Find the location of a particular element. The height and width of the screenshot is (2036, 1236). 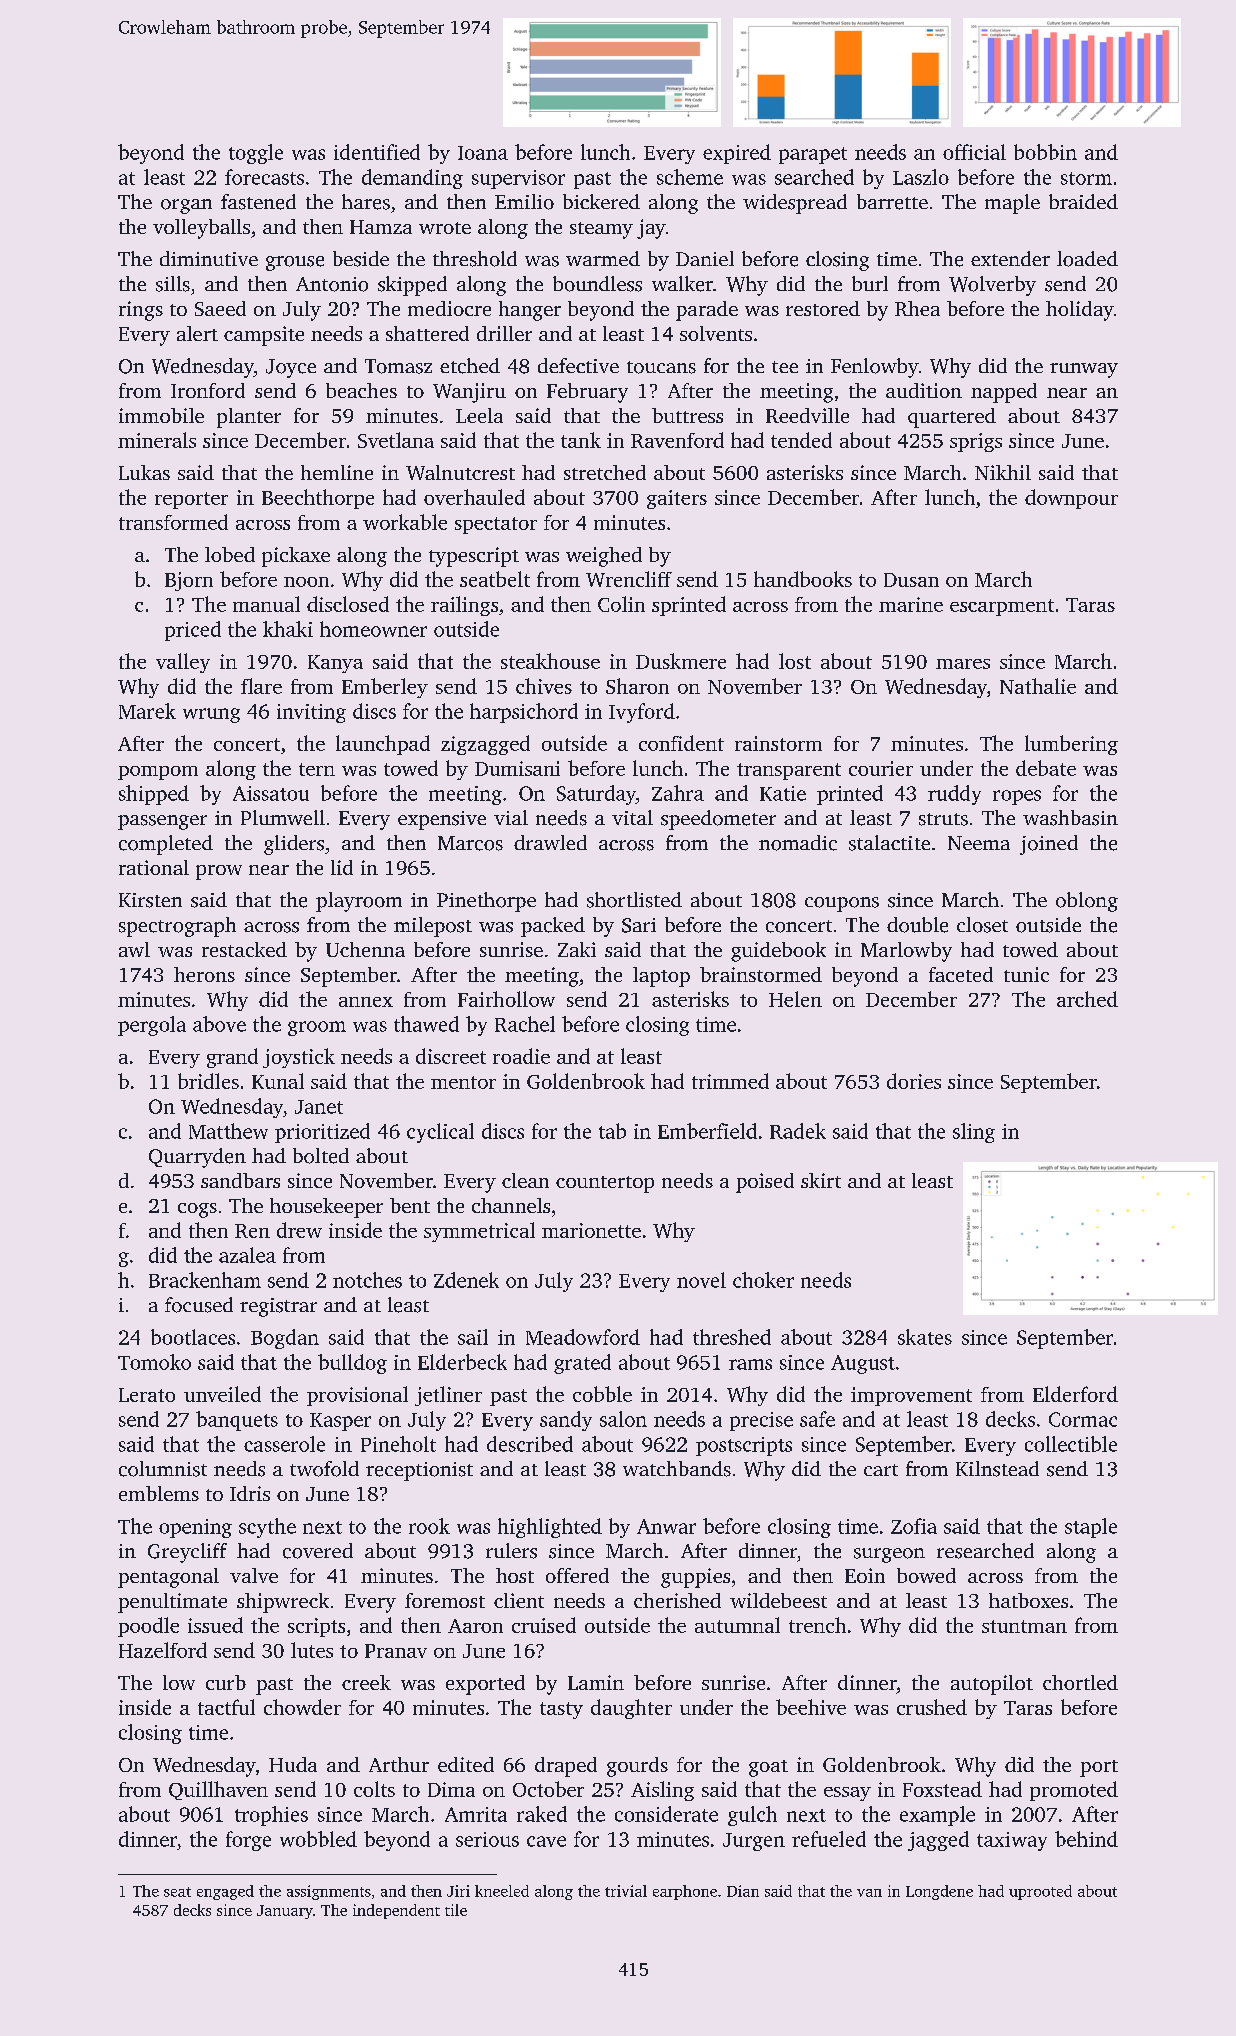

precise is located at coordinates (761, 1421).
